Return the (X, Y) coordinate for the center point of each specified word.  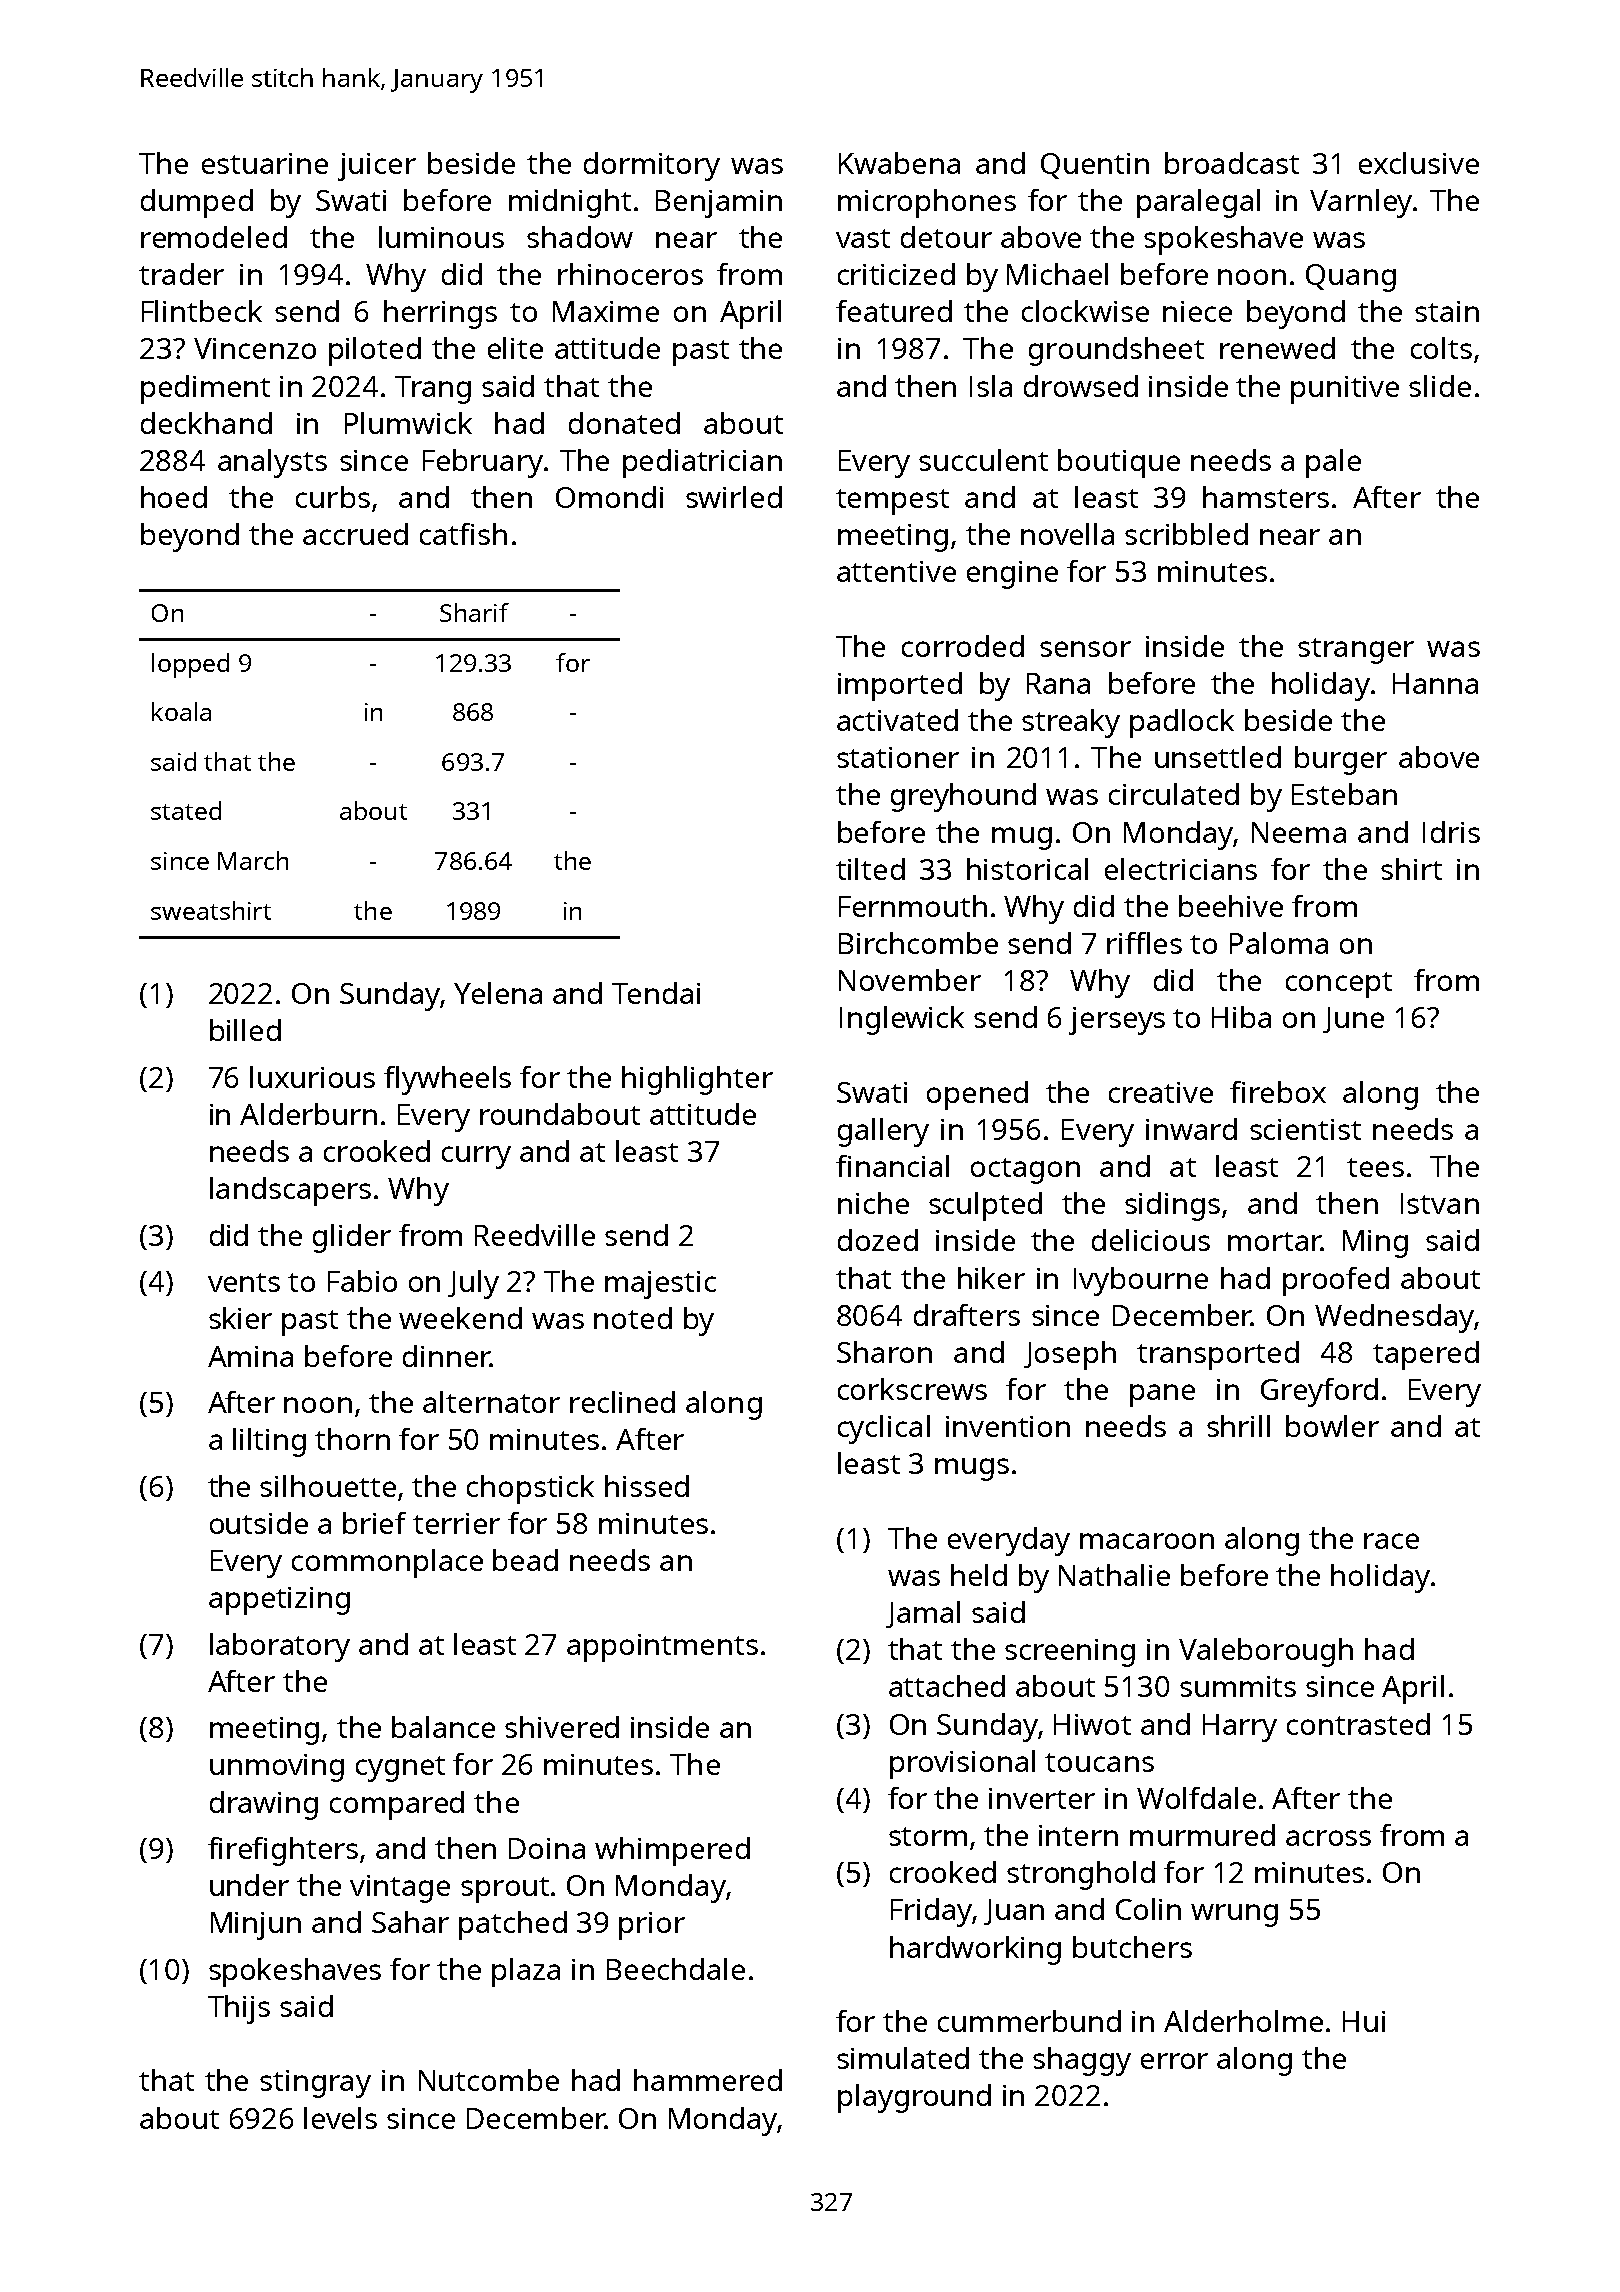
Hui (1364, 2021)
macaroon (1147, 1541)
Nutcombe (489, 2080)
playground (914, 2098)
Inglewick (902, 1020)
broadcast (1232, 163)
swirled (734, 497)
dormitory (652, 166)
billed (245, 1030)
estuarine (265, 163)
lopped (190, 665)
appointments (662, 1648)
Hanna (1435, 683)
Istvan (1440, 1203)
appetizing (279, 1601)
